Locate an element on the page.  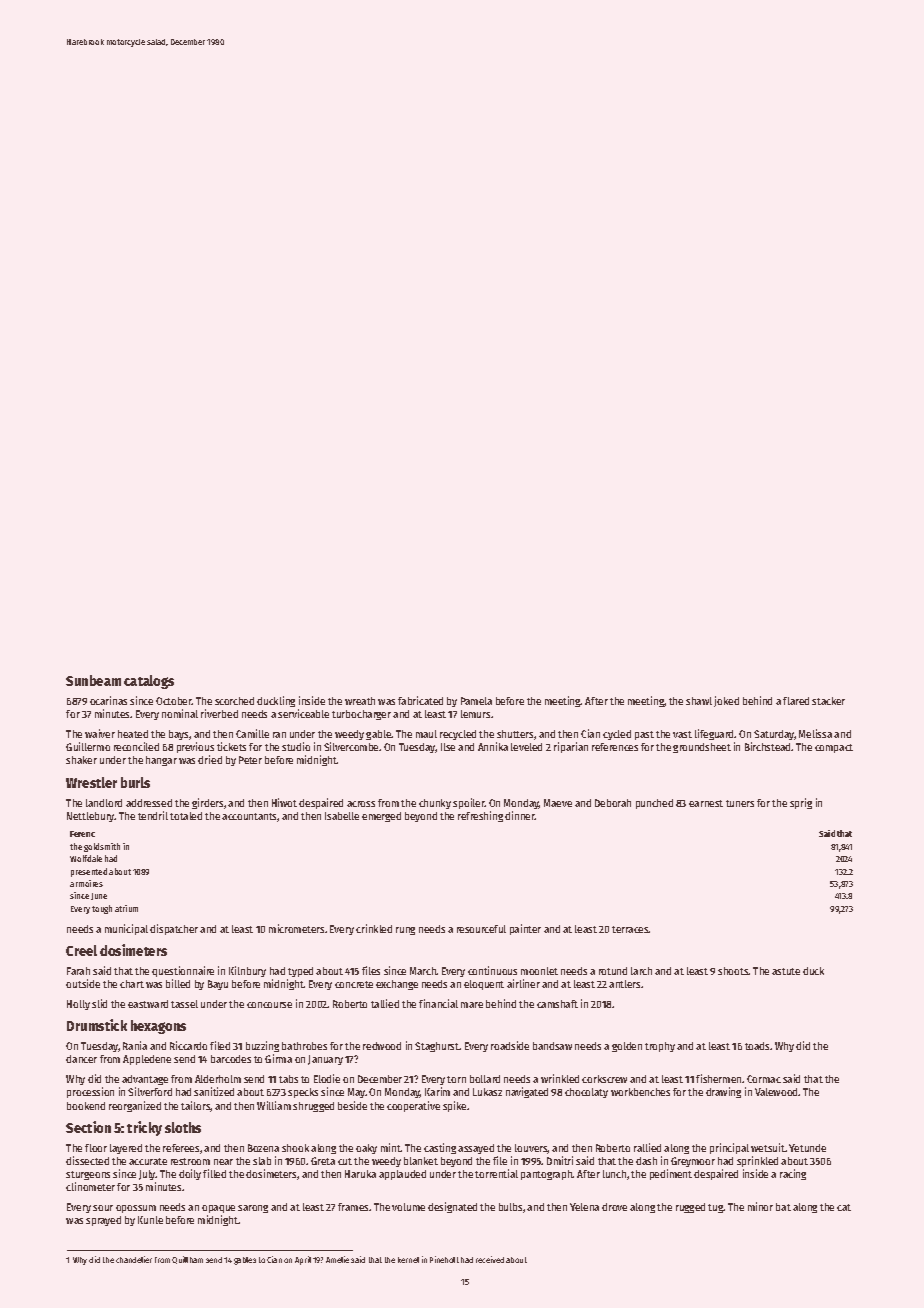
accountants is located at coordinates (250, 817).
